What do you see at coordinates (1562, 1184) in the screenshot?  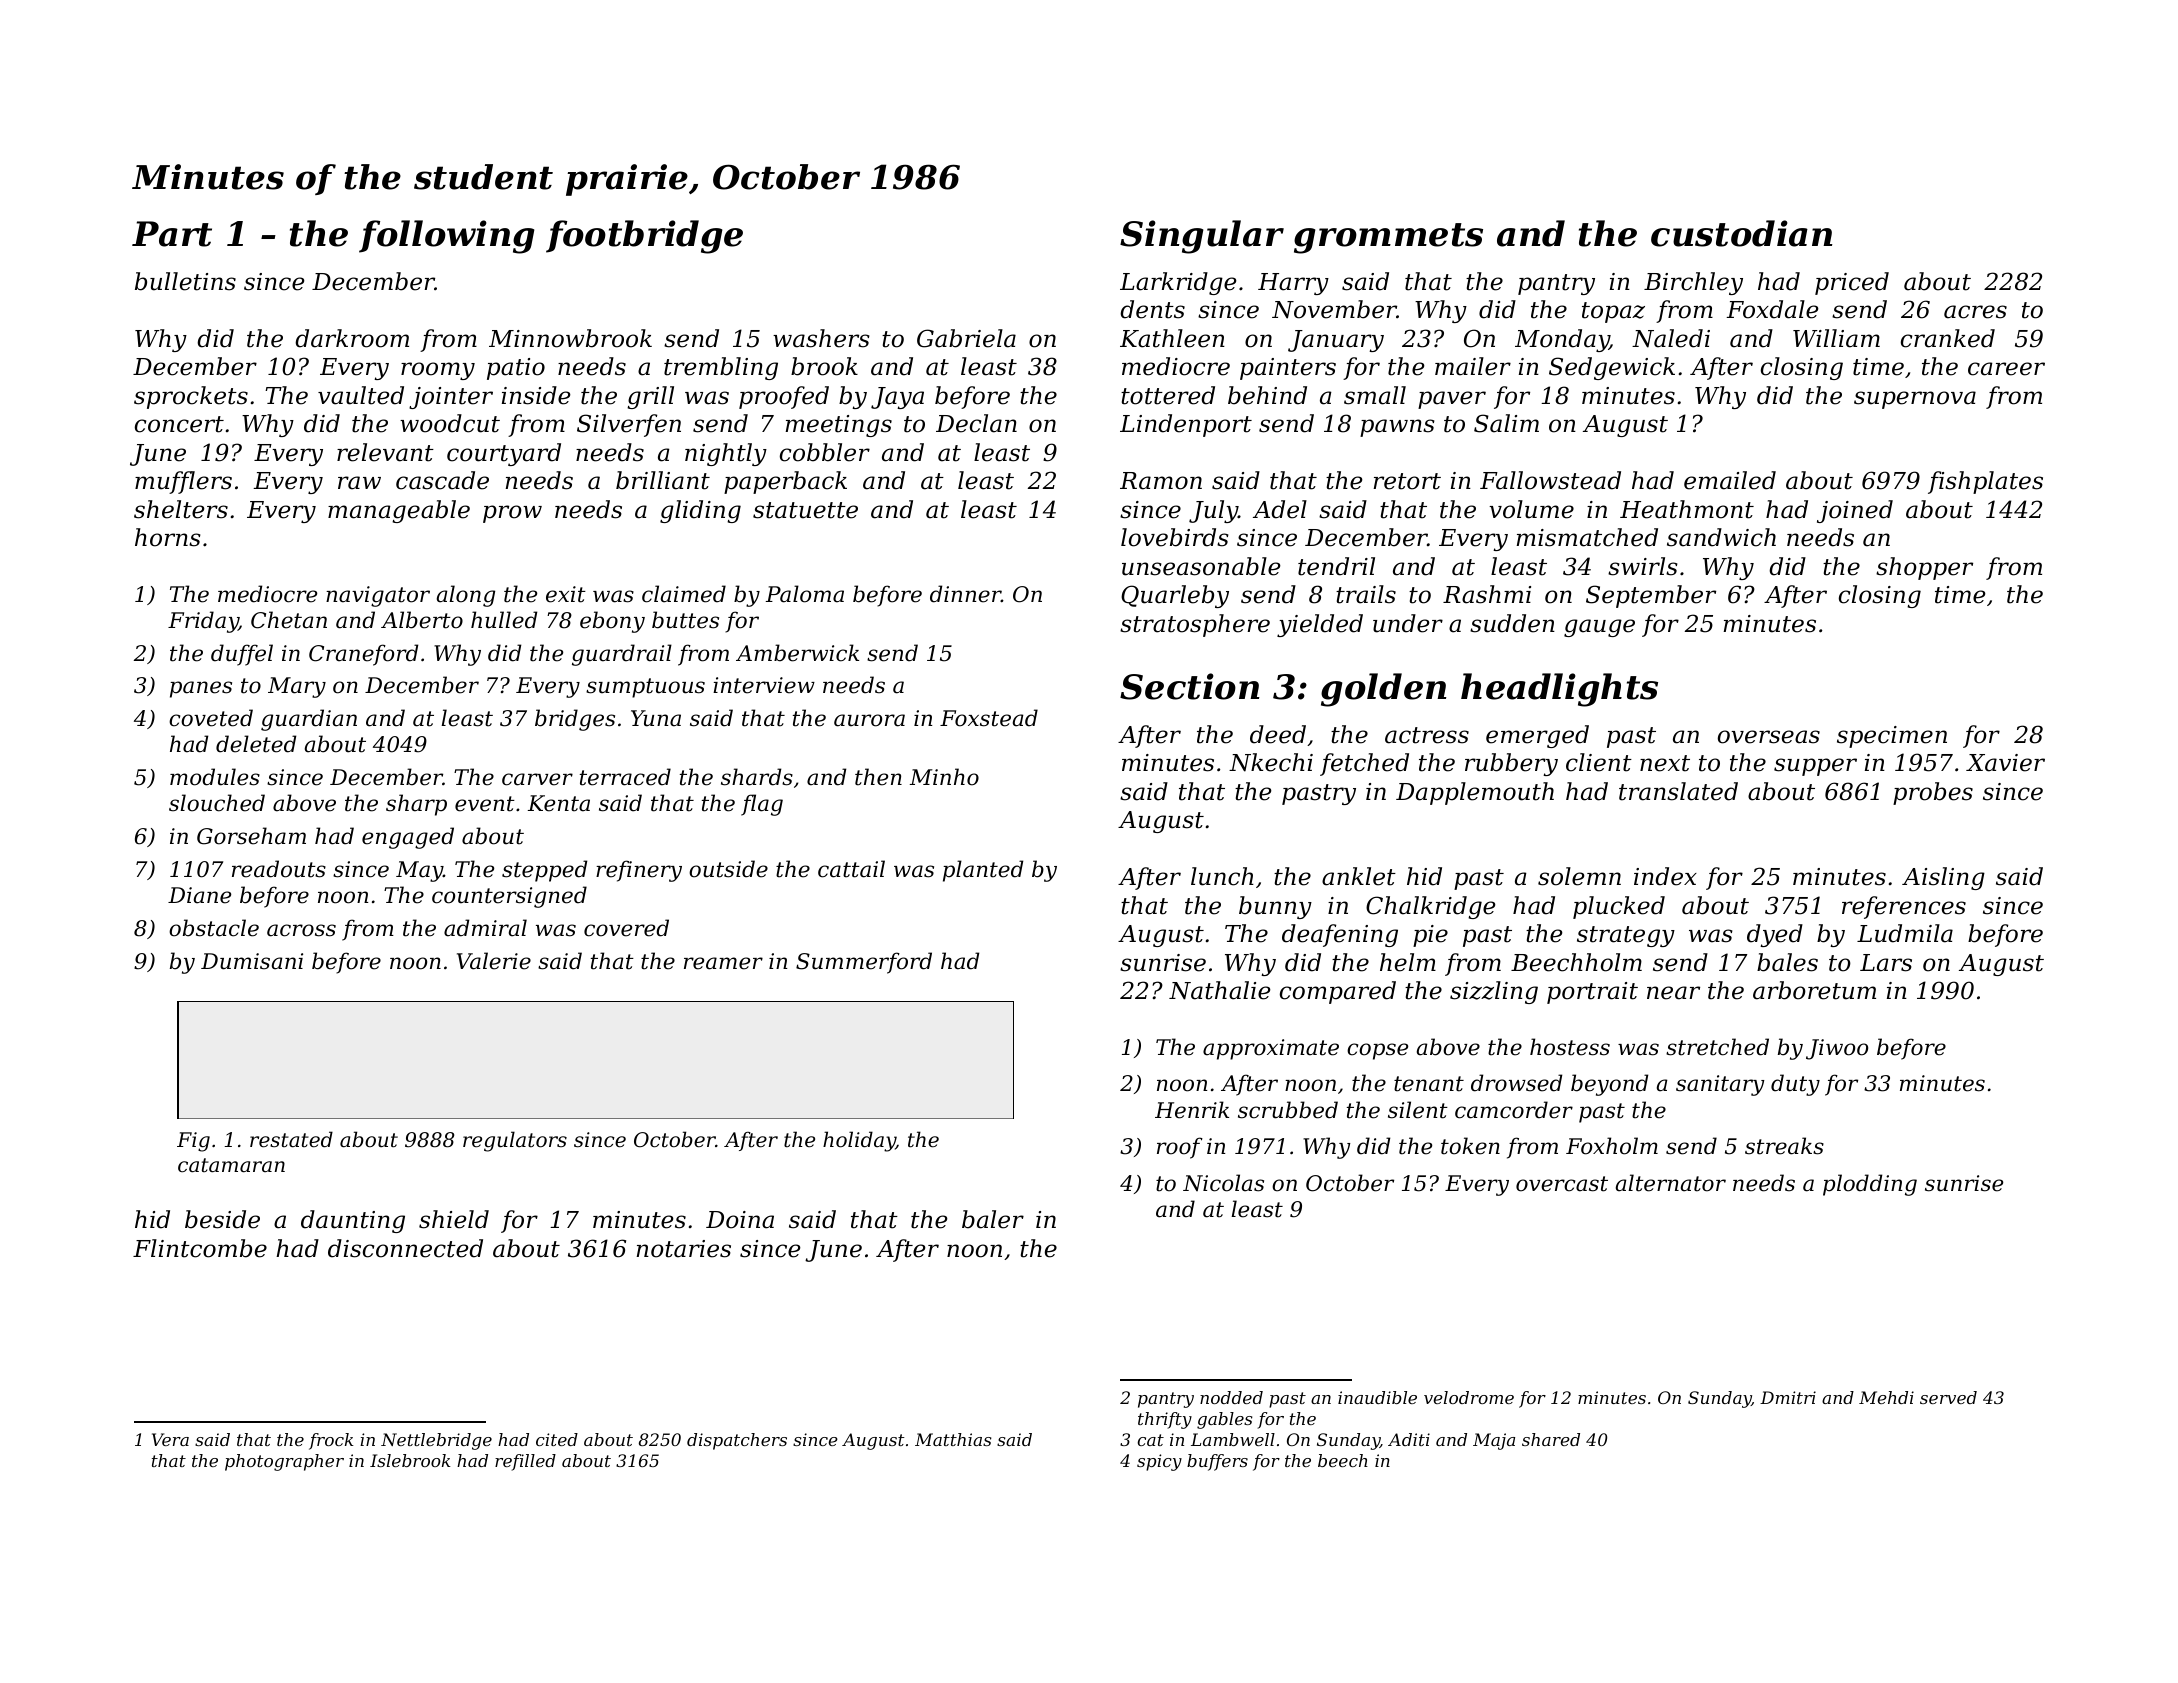 I see `overcast` at bounding box center [1562, 1184].
